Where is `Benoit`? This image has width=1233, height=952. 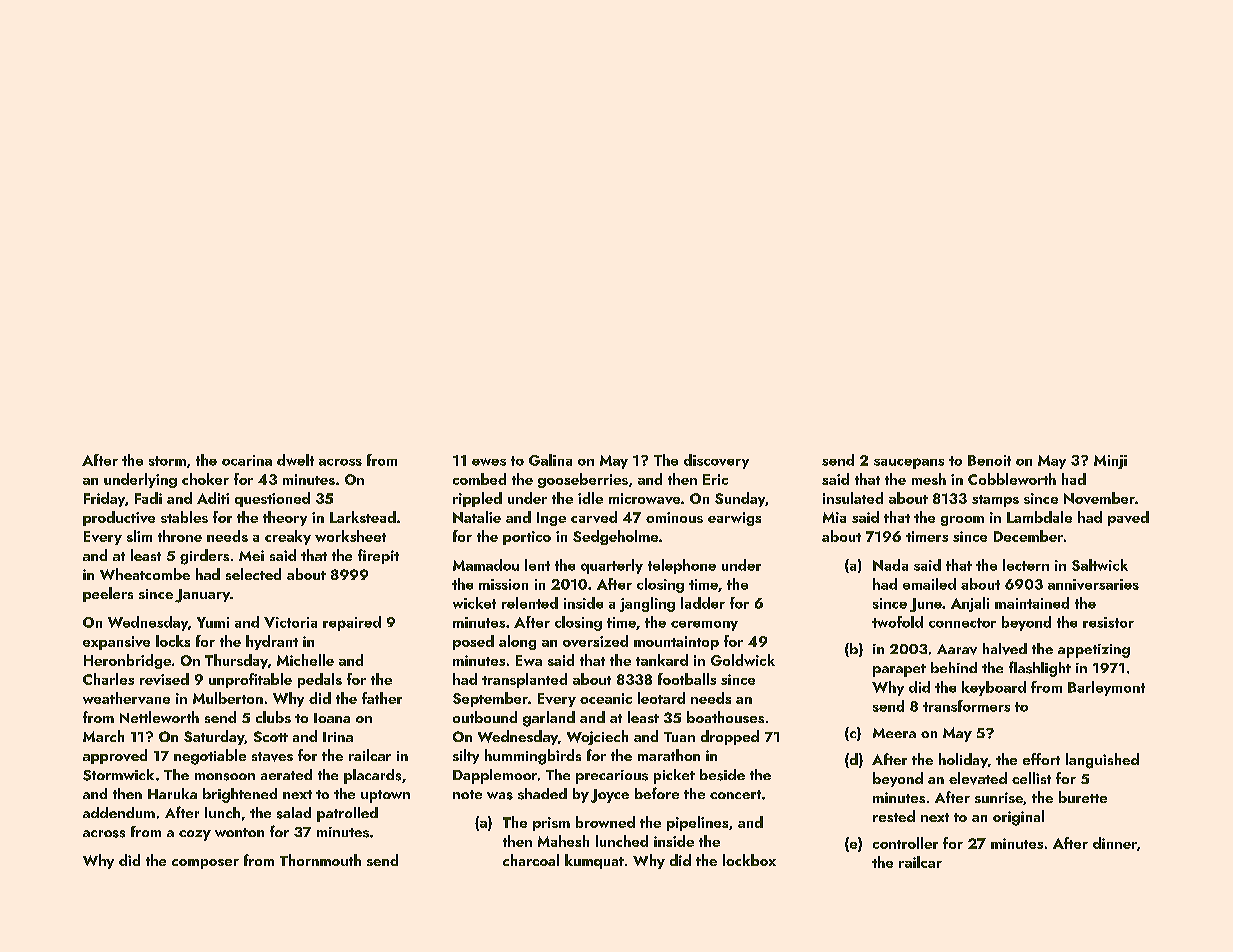 Benoit is located at coordinates (989, 460).
